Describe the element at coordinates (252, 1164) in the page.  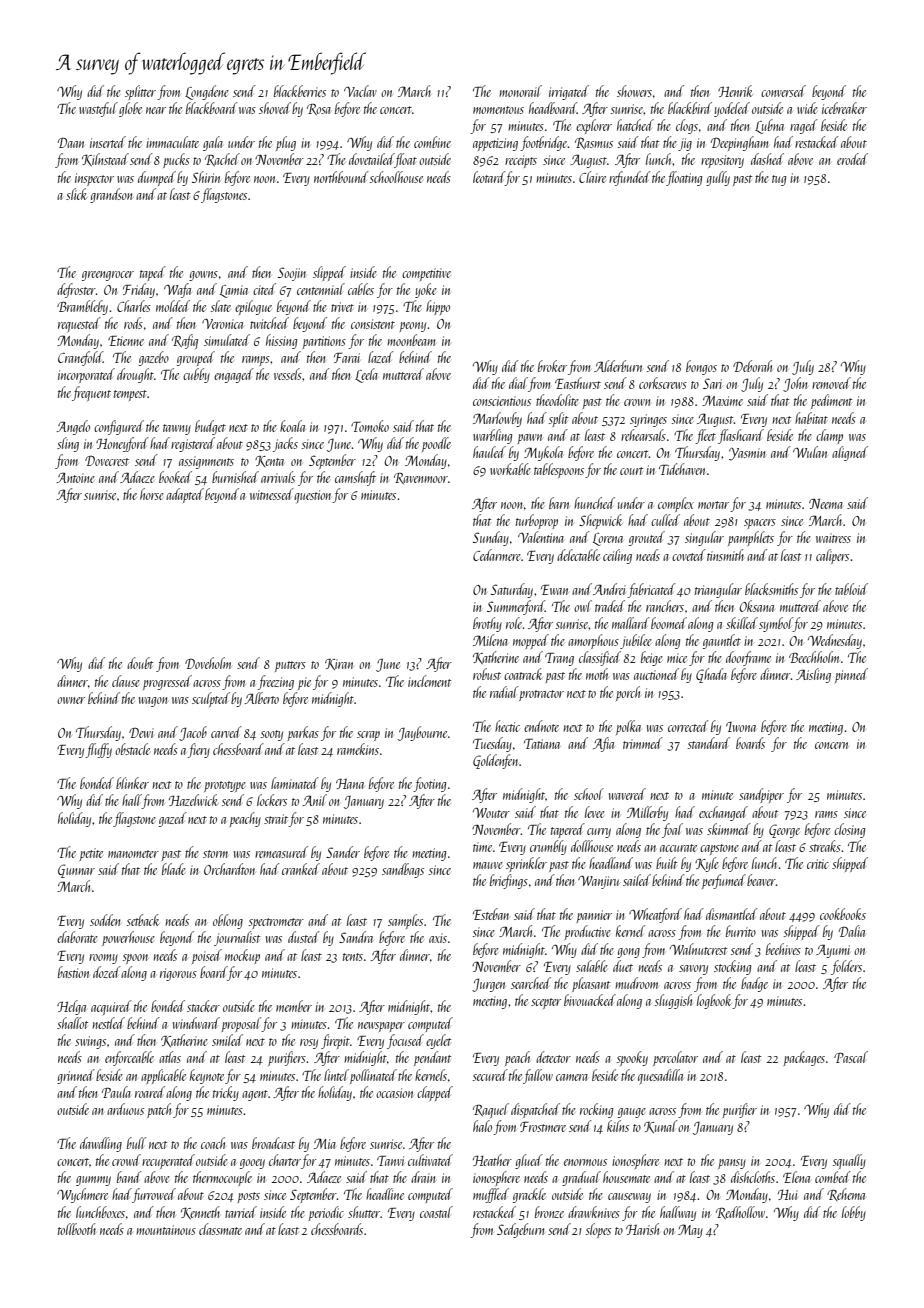
I see `gooey` at that location.
